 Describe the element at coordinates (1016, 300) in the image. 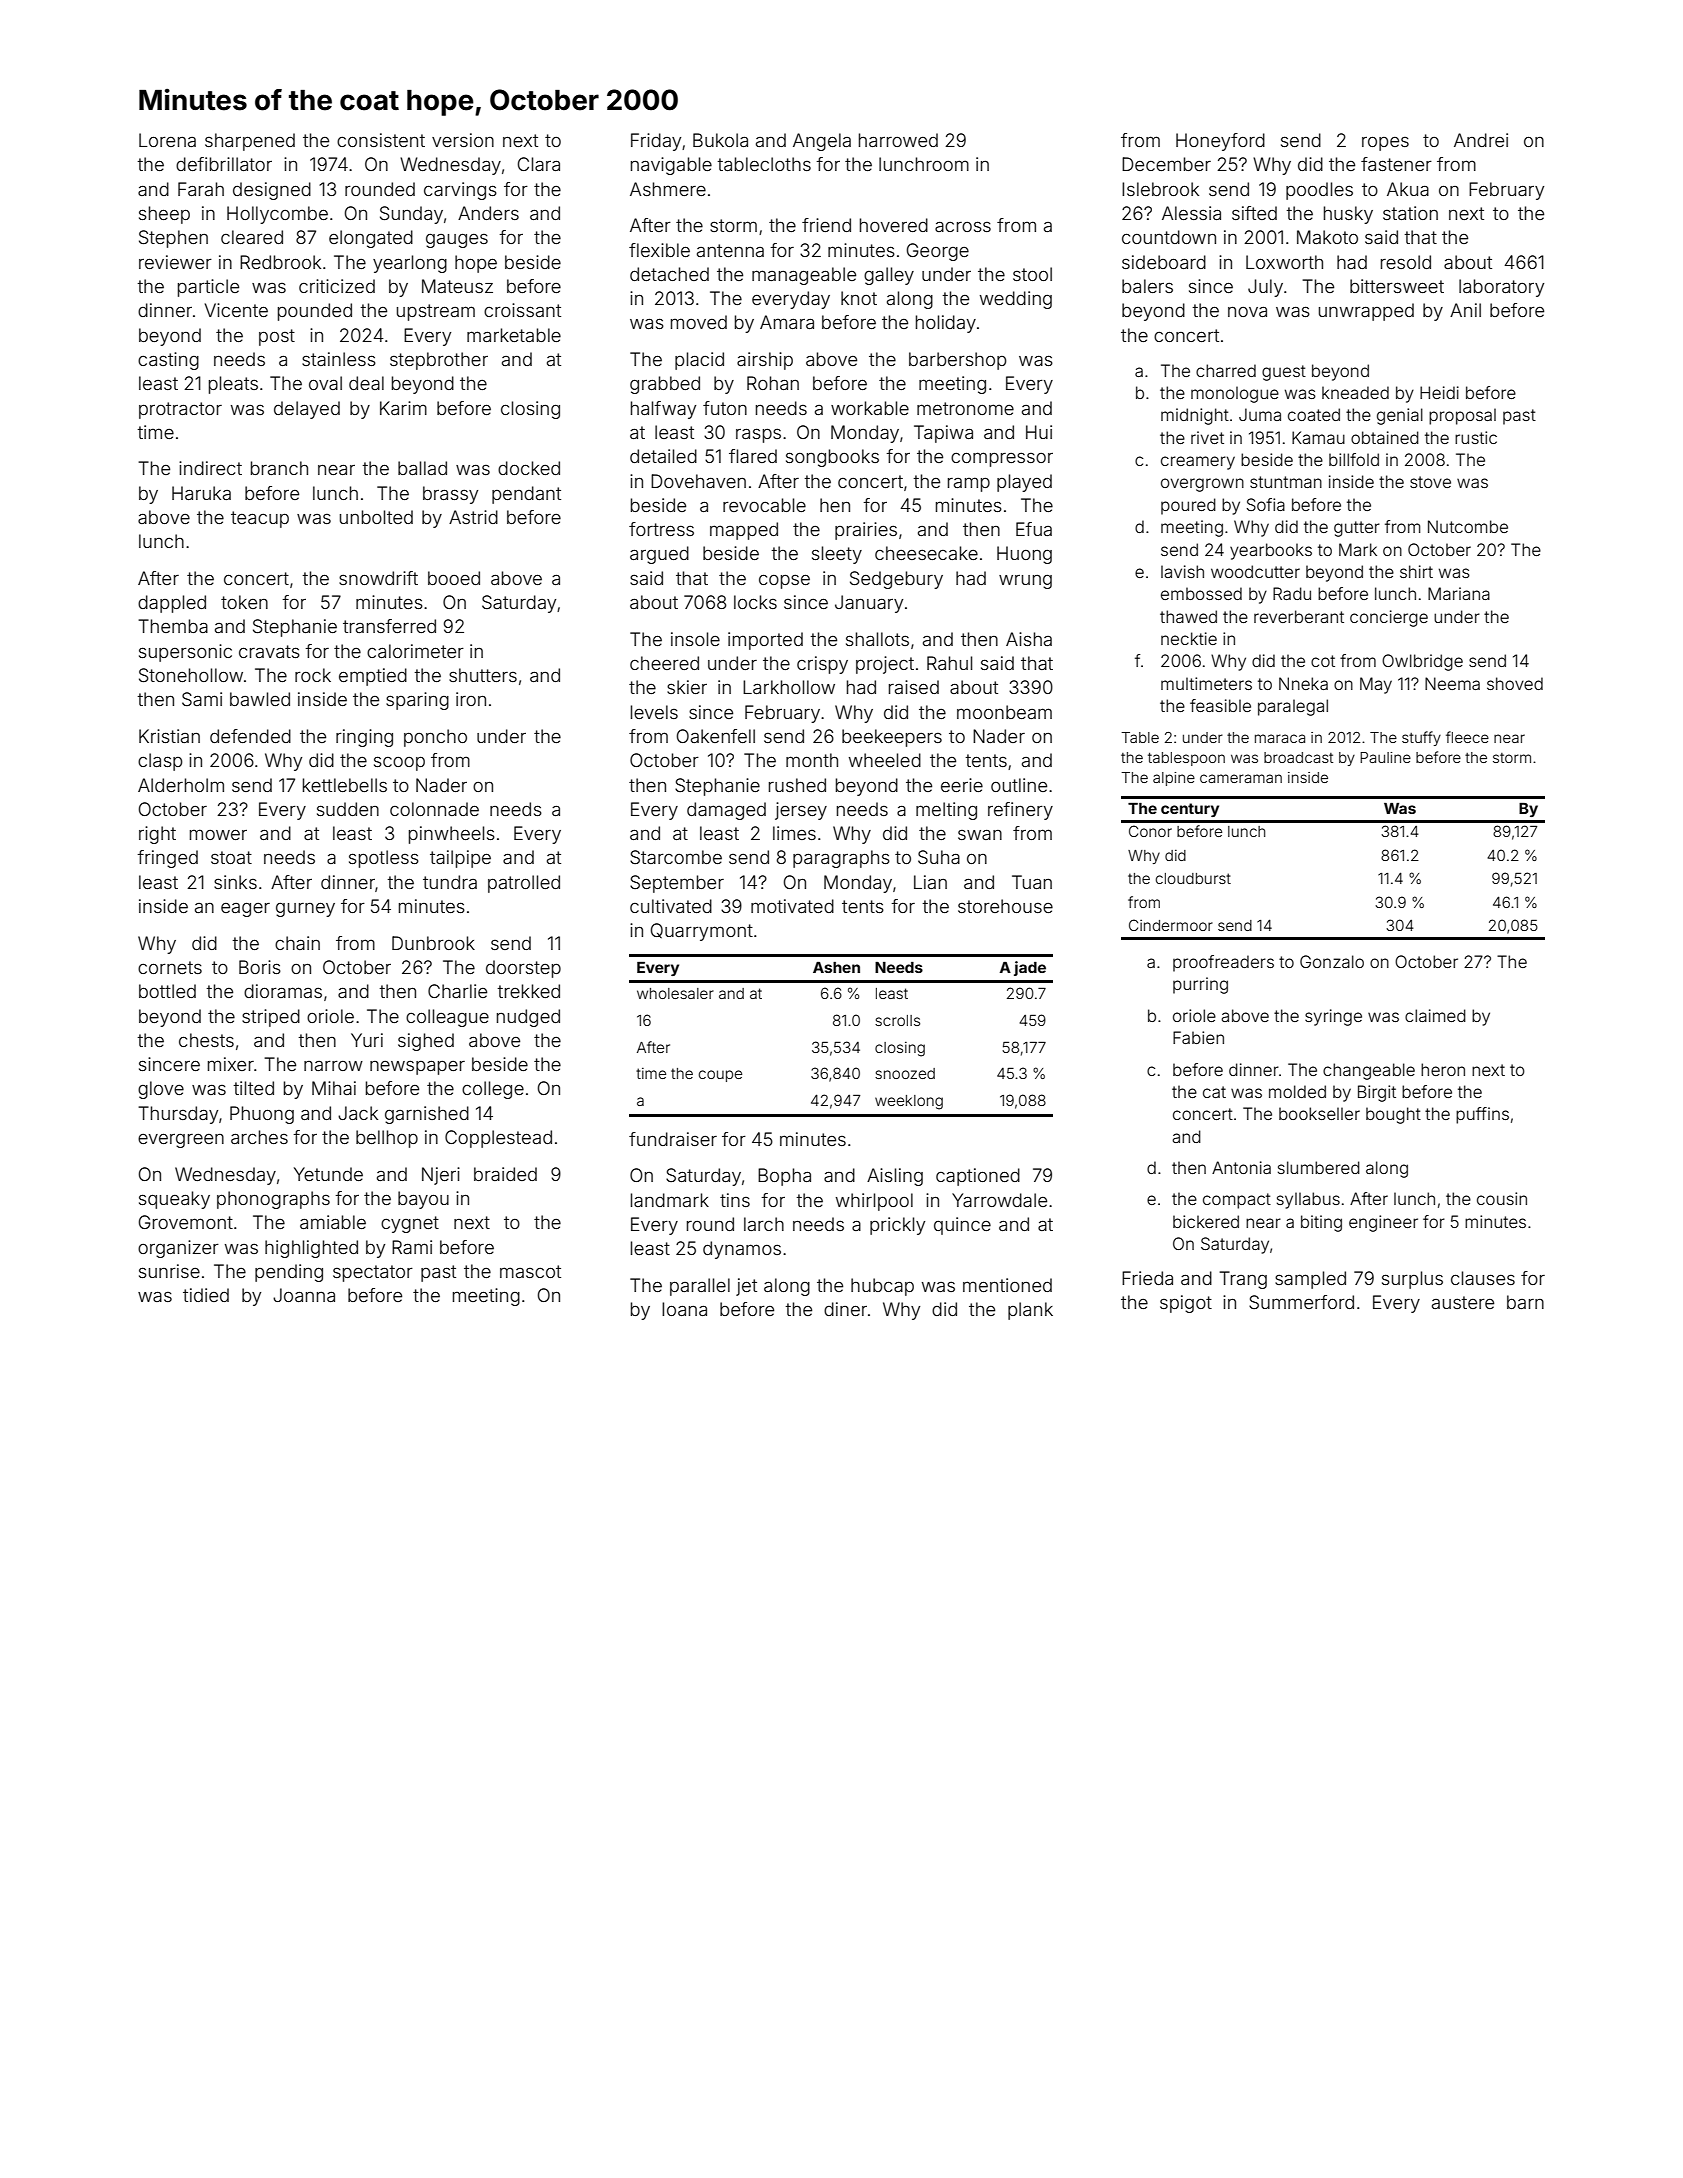

I see `wedding` at that location.
